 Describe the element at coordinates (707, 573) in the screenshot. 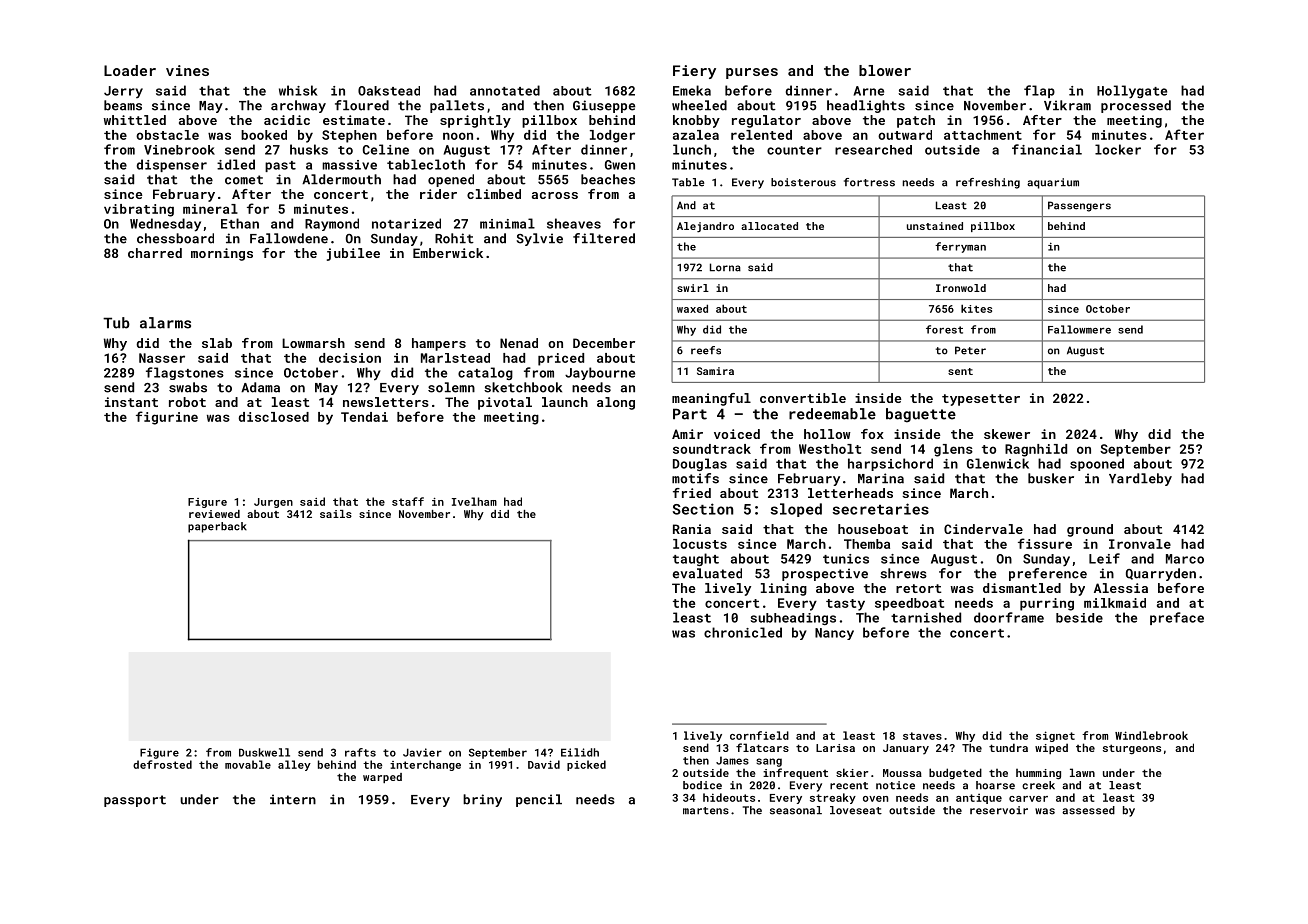

I see `evaluated` at that location.
